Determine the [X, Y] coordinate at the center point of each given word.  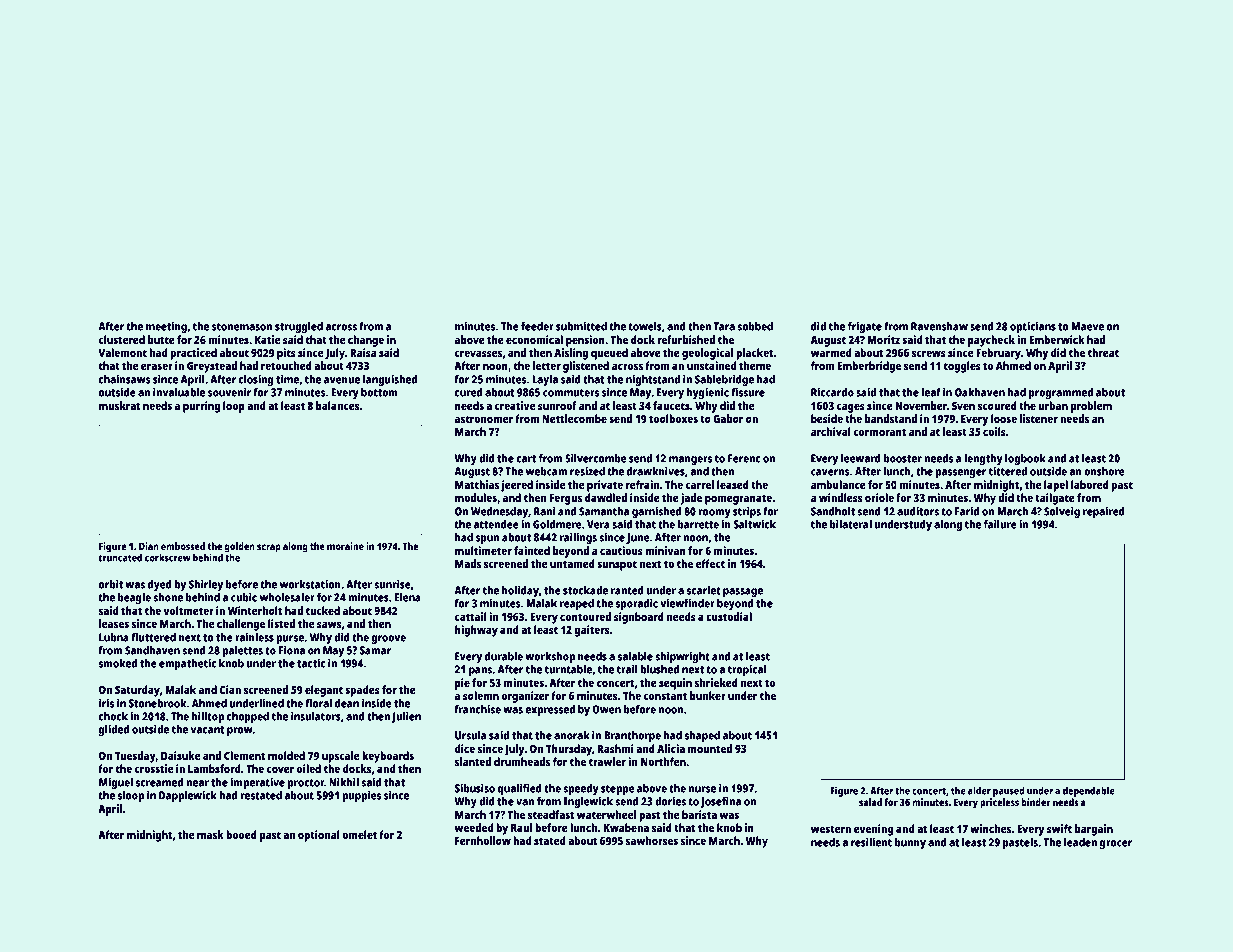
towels [645, 326]
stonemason [242, 327]
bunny [910, 843]
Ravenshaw [939, 326]
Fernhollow [483, 840]
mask [210, 834]
